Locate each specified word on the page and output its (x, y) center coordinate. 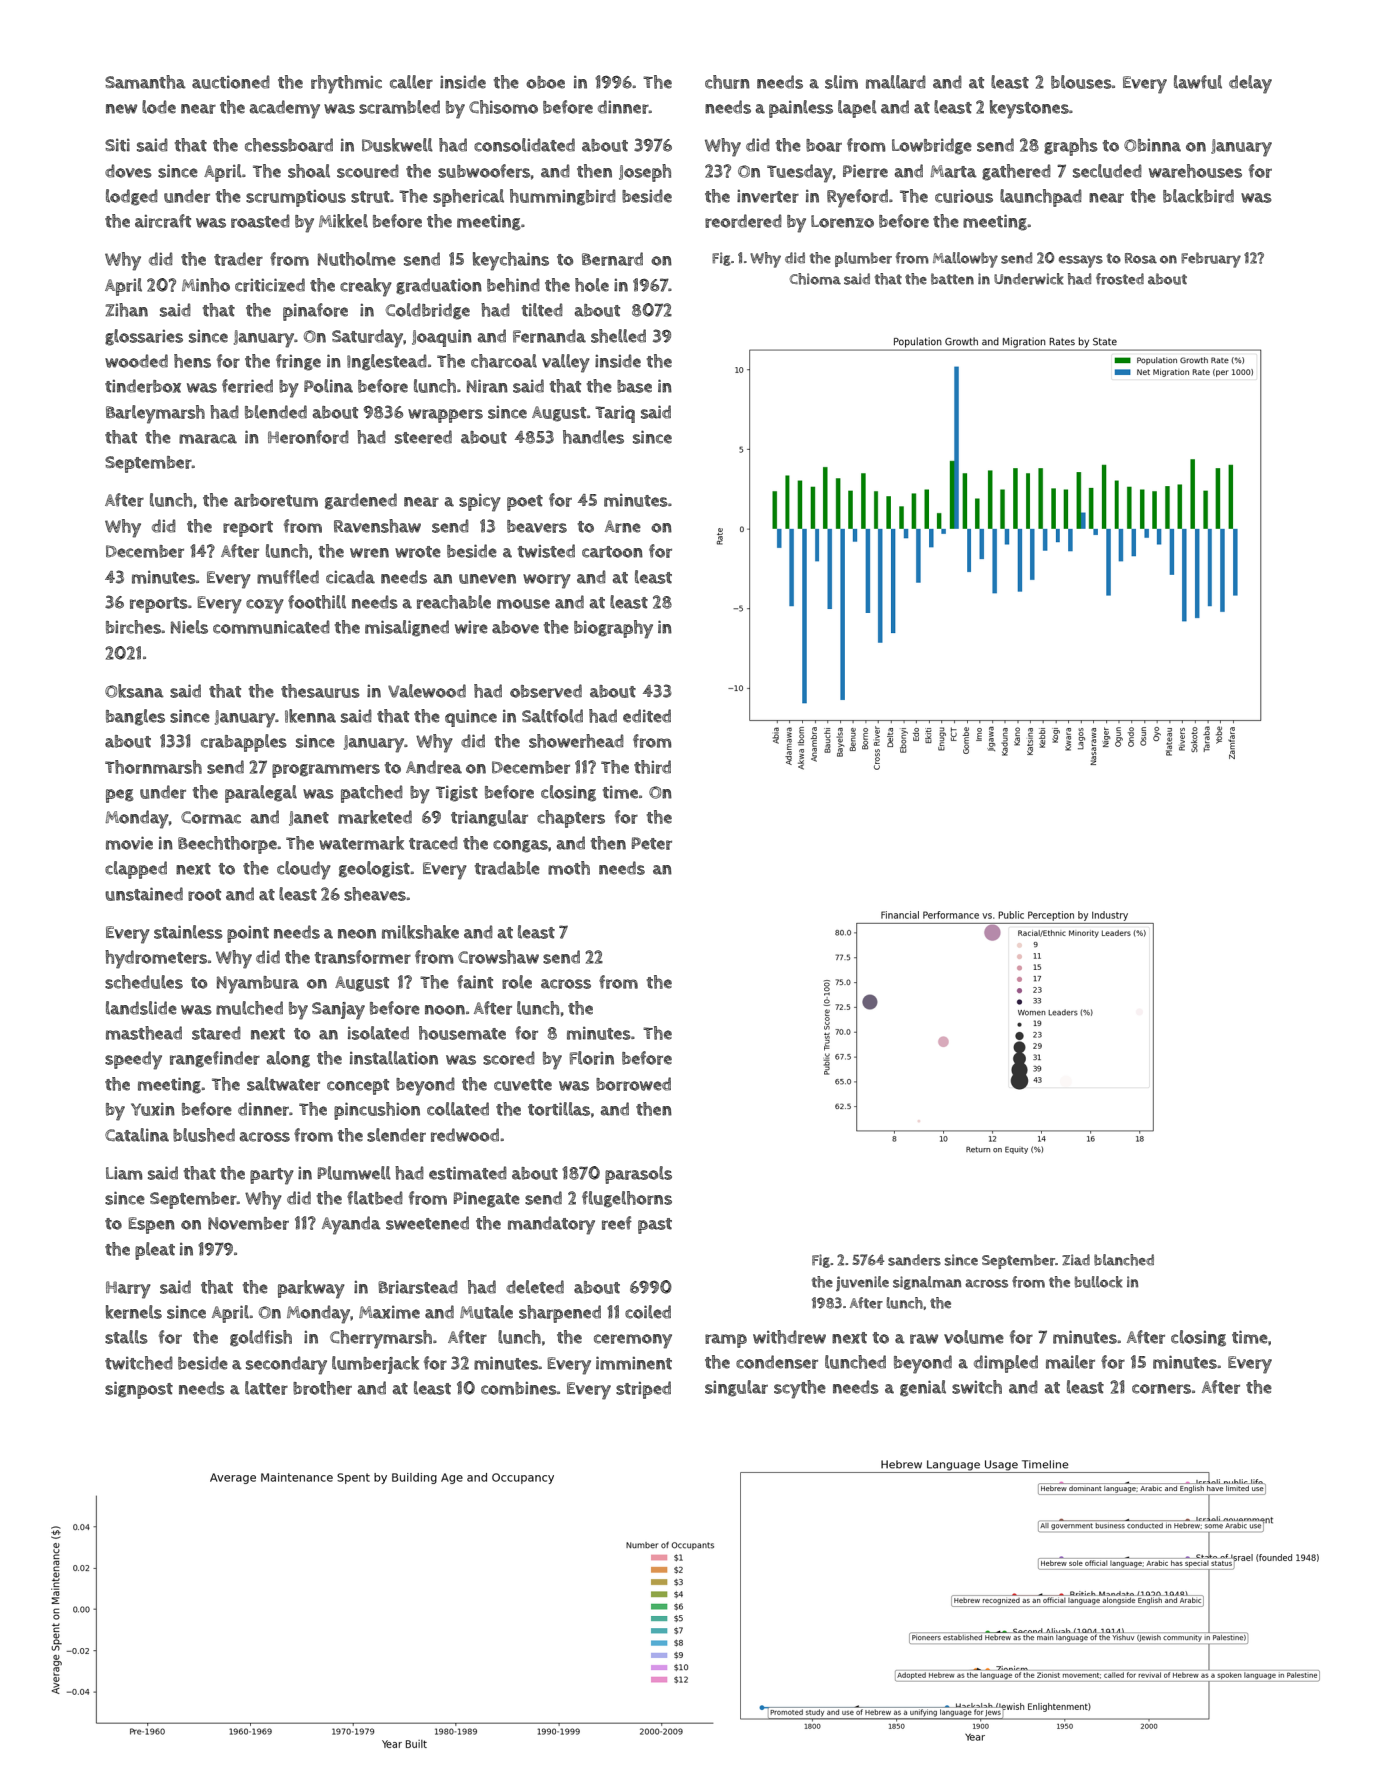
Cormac (211, 817)
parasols (638, 1175)
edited (647, 716)
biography (613, 629)
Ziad (1076, 1260)
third (652, 767)
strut (370, 197)
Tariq (615, 414)
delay (1250, 84)
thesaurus (320, 691)
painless (801, 109)
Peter (652, 843)
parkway (311, 1289)
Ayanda (351, 1225)
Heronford (308, 437)
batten (952, 279)
